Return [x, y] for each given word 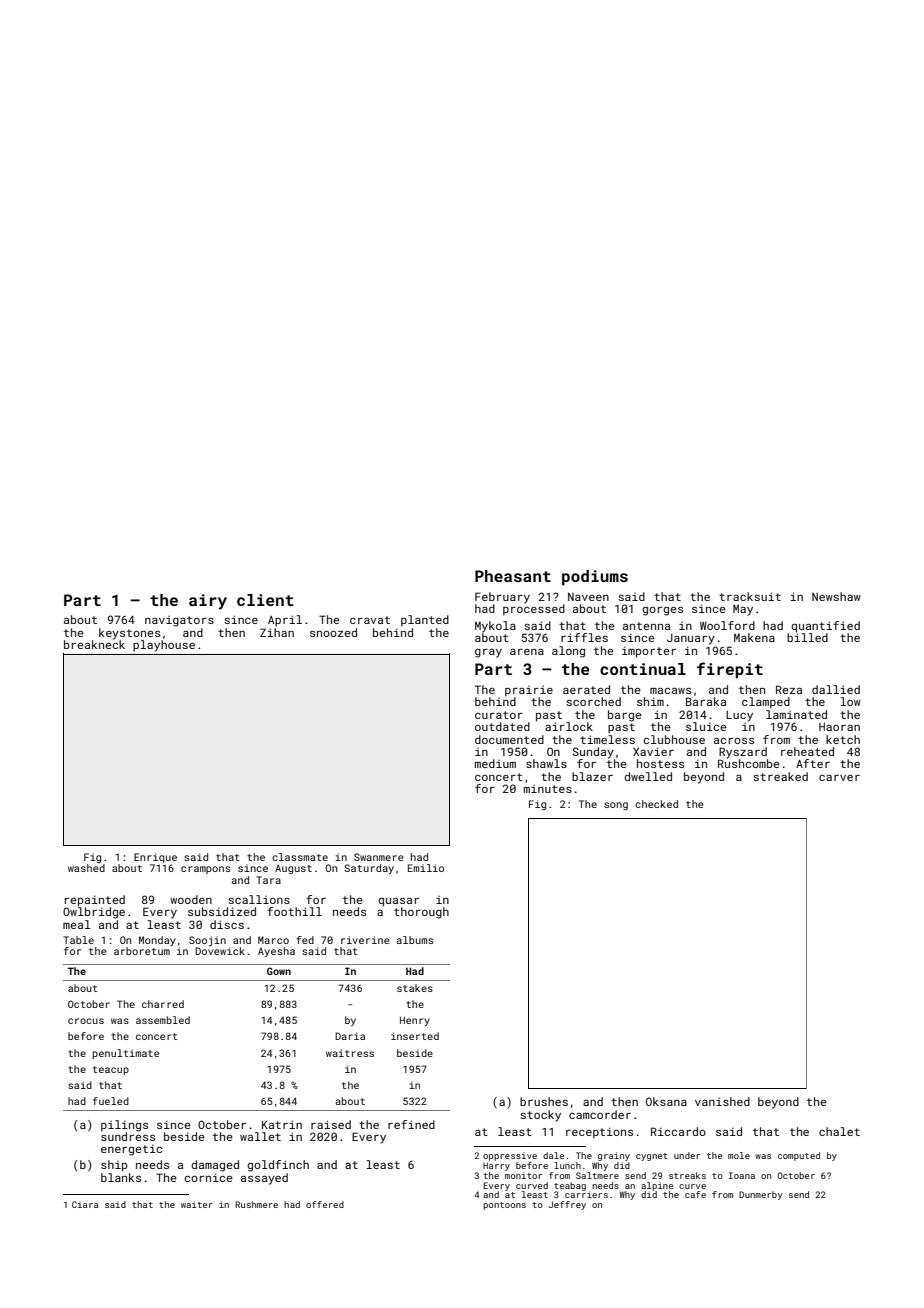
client [265, 600]
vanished [722, 1101]
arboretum [142, 951]
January [691, 639]
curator [499, 715]
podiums [595, 578]
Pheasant [513, 576]
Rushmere [256, 1204]
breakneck [94, 644]
